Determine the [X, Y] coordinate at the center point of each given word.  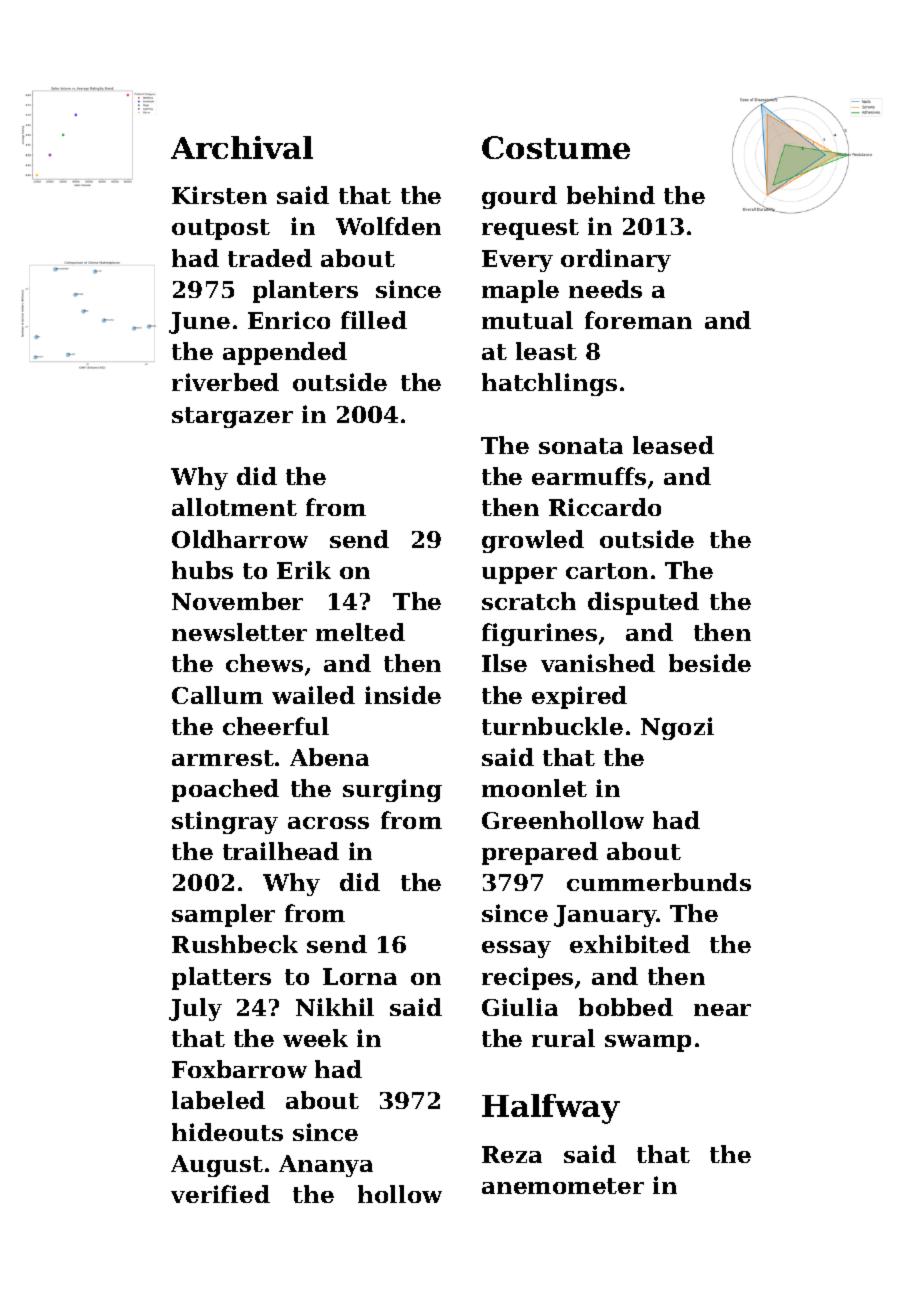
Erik [304, 570]
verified [220, 1194]
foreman [638, 320]
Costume [556, 147]
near [722, 1010]
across [328, 823]
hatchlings [549, 384]
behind [611, 195]
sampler [223, 915]
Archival [242, 147]
